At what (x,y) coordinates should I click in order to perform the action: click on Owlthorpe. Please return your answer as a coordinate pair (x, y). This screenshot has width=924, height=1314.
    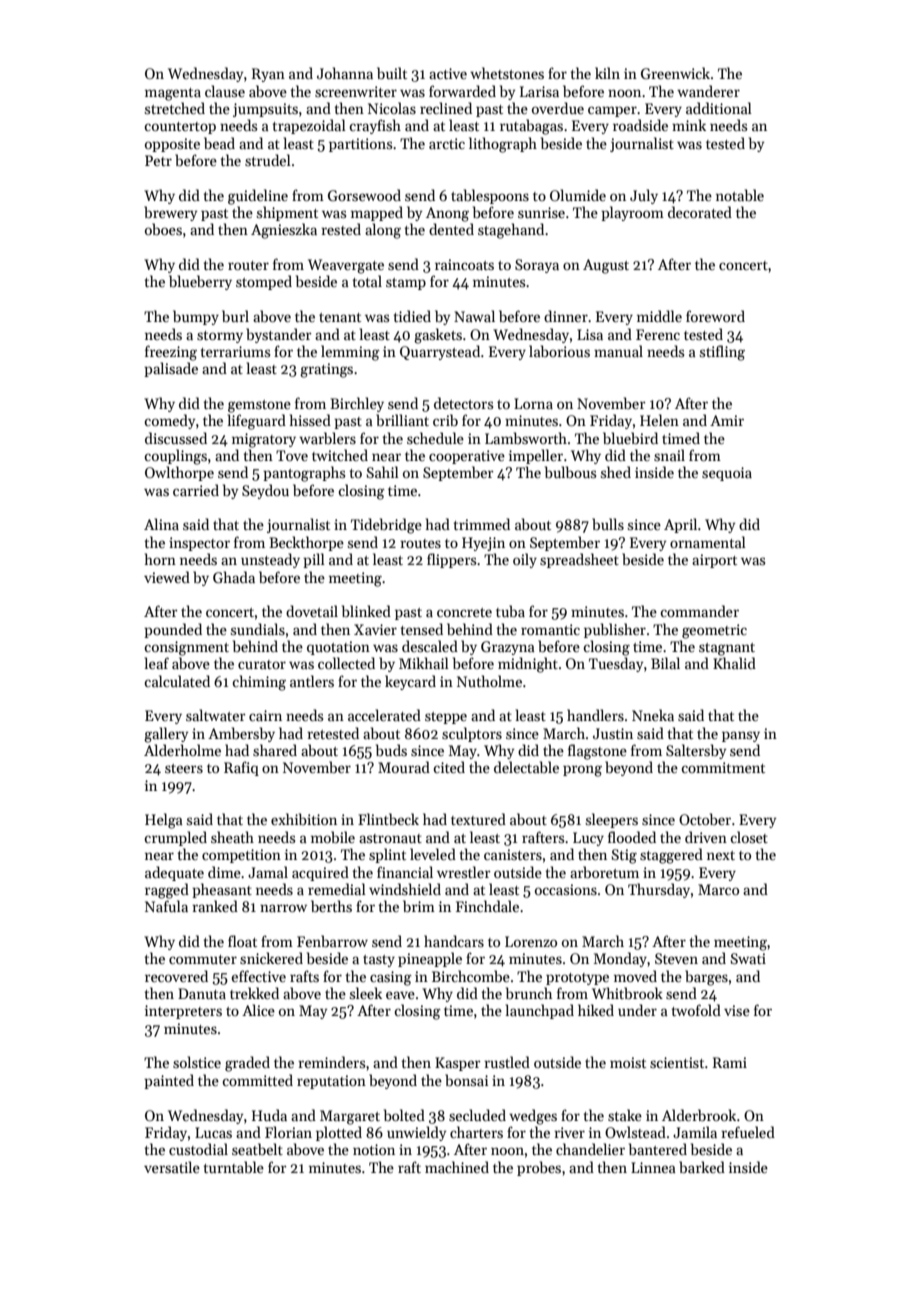
    Looking at the image, I should click on (179, 473).
